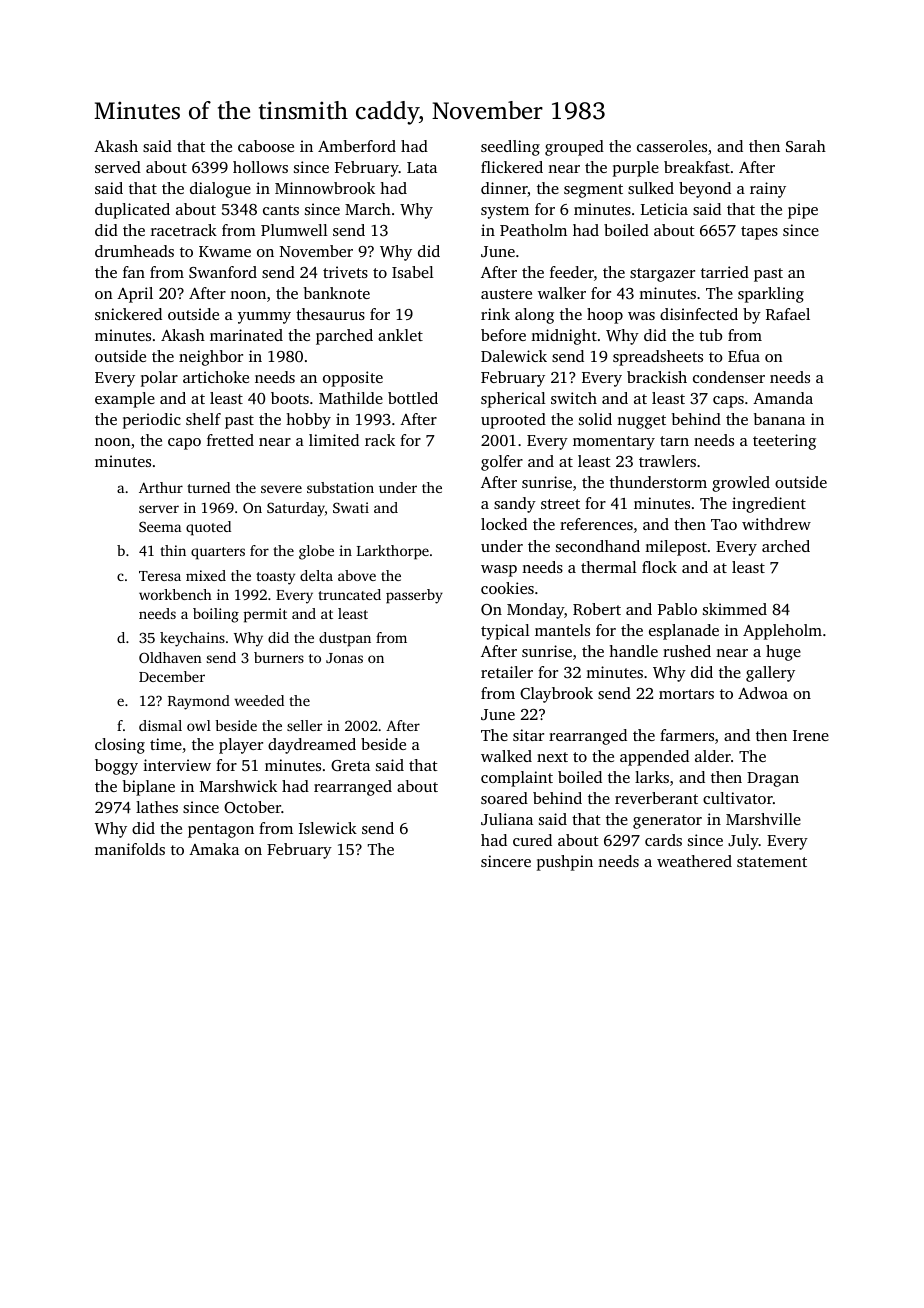 This page has width=924, height=1308. Describe the element at coordinates (515, 505) in the page. I see `sandy` at that location.
